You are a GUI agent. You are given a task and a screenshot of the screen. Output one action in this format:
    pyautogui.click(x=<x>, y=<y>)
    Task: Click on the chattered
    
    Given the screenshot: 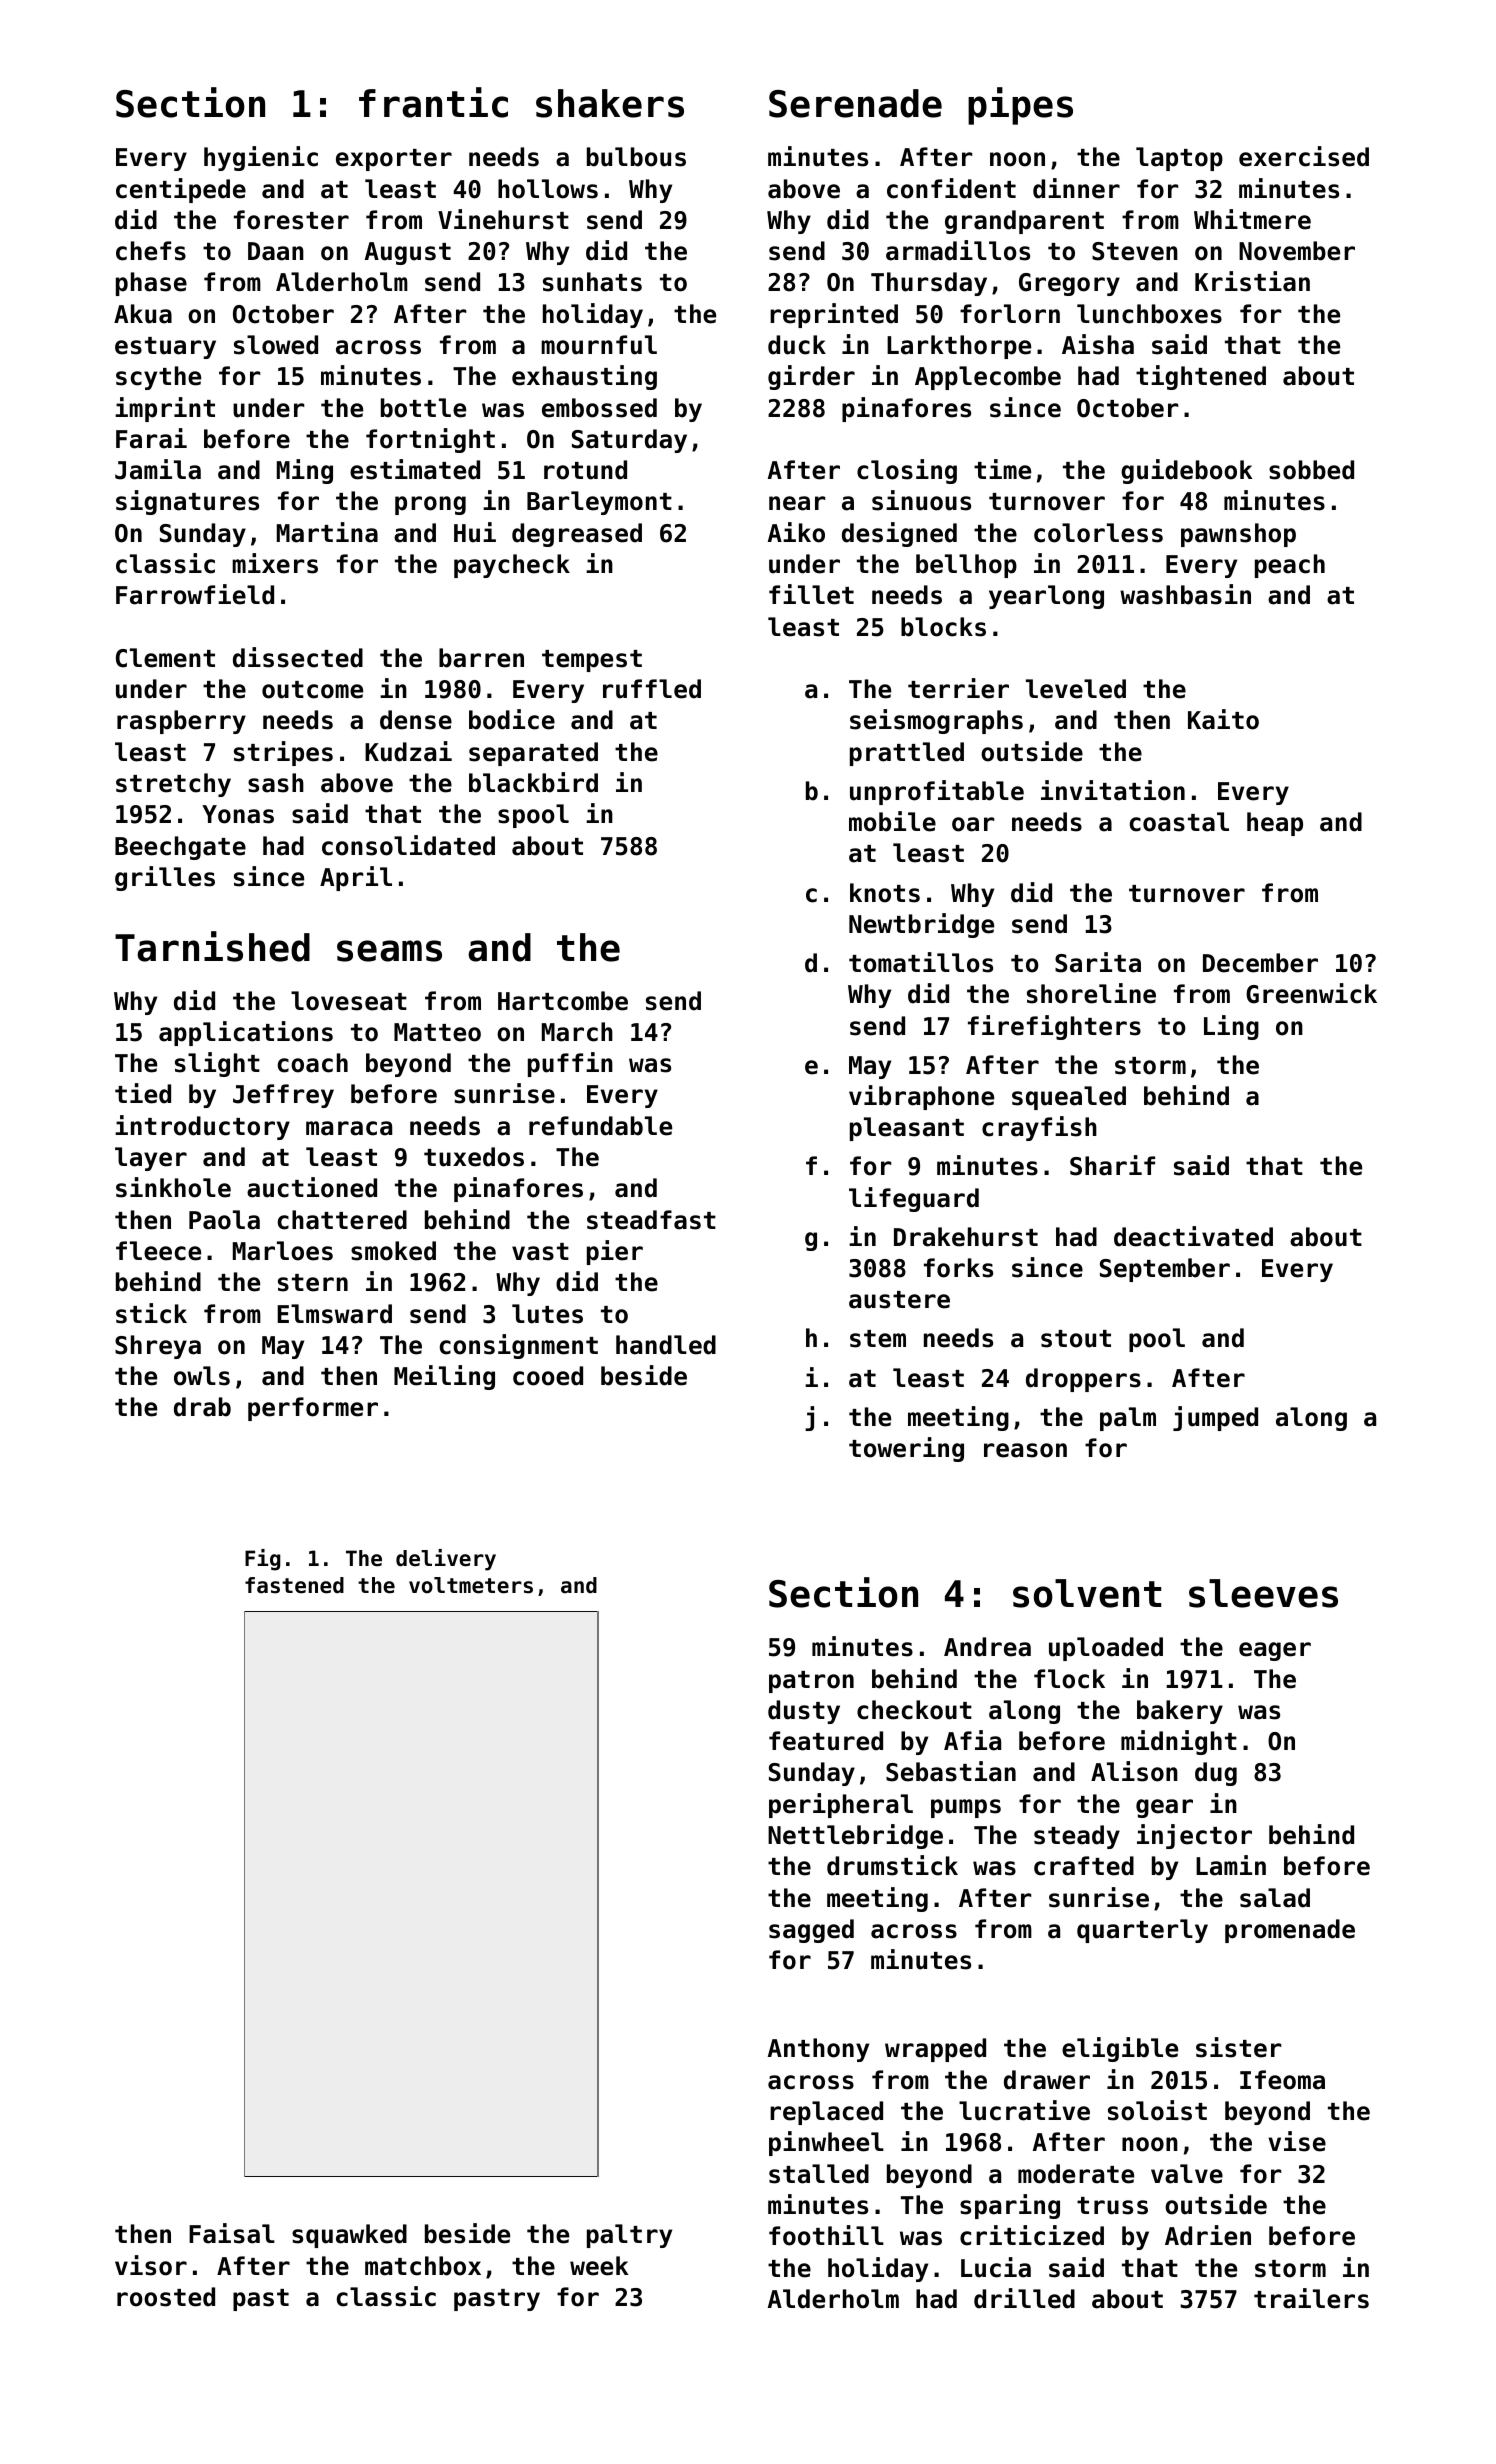 What is the action you would take?
    pyautogui.click(x=342, y=1220)
